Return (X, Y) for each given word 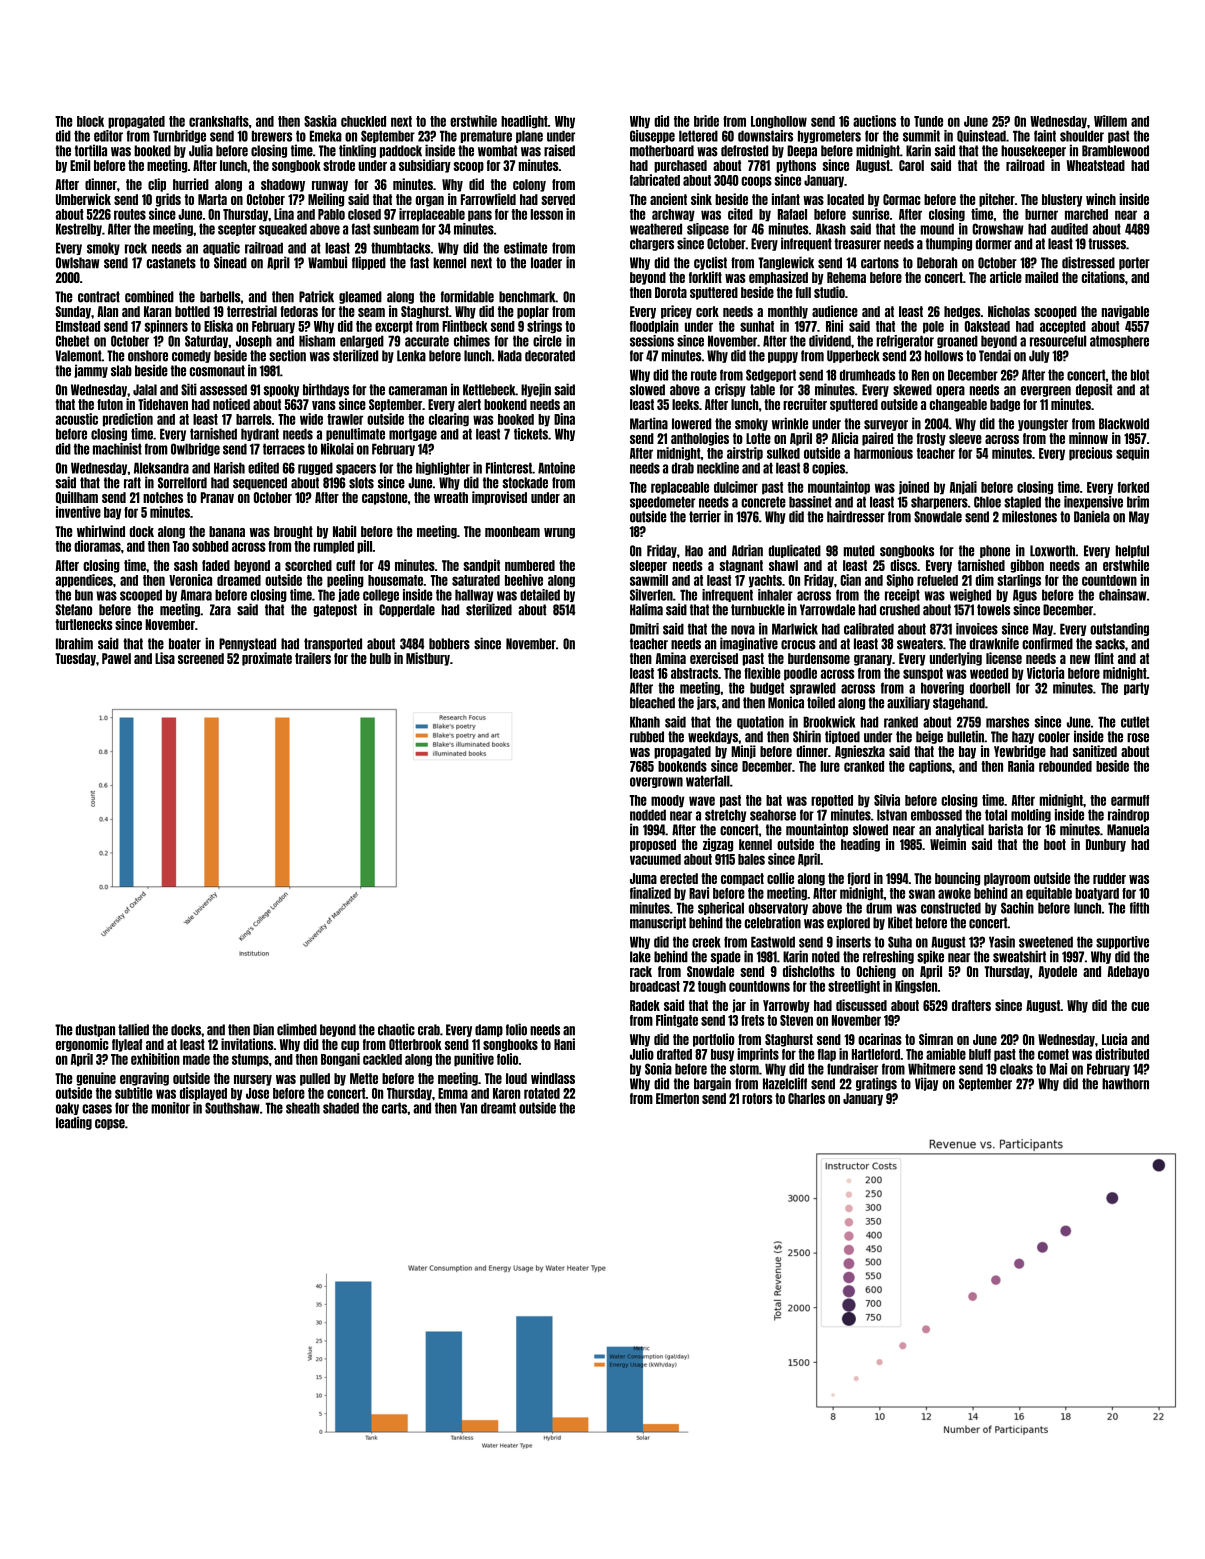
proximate (267, 659)
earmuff (1130, 800)
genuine (96, 1079)
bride (706, 121)
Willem (1110, 121)
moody (667, 801)
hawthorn (1125, 1084)
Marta (212, 199)
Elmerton (677, 1098)
